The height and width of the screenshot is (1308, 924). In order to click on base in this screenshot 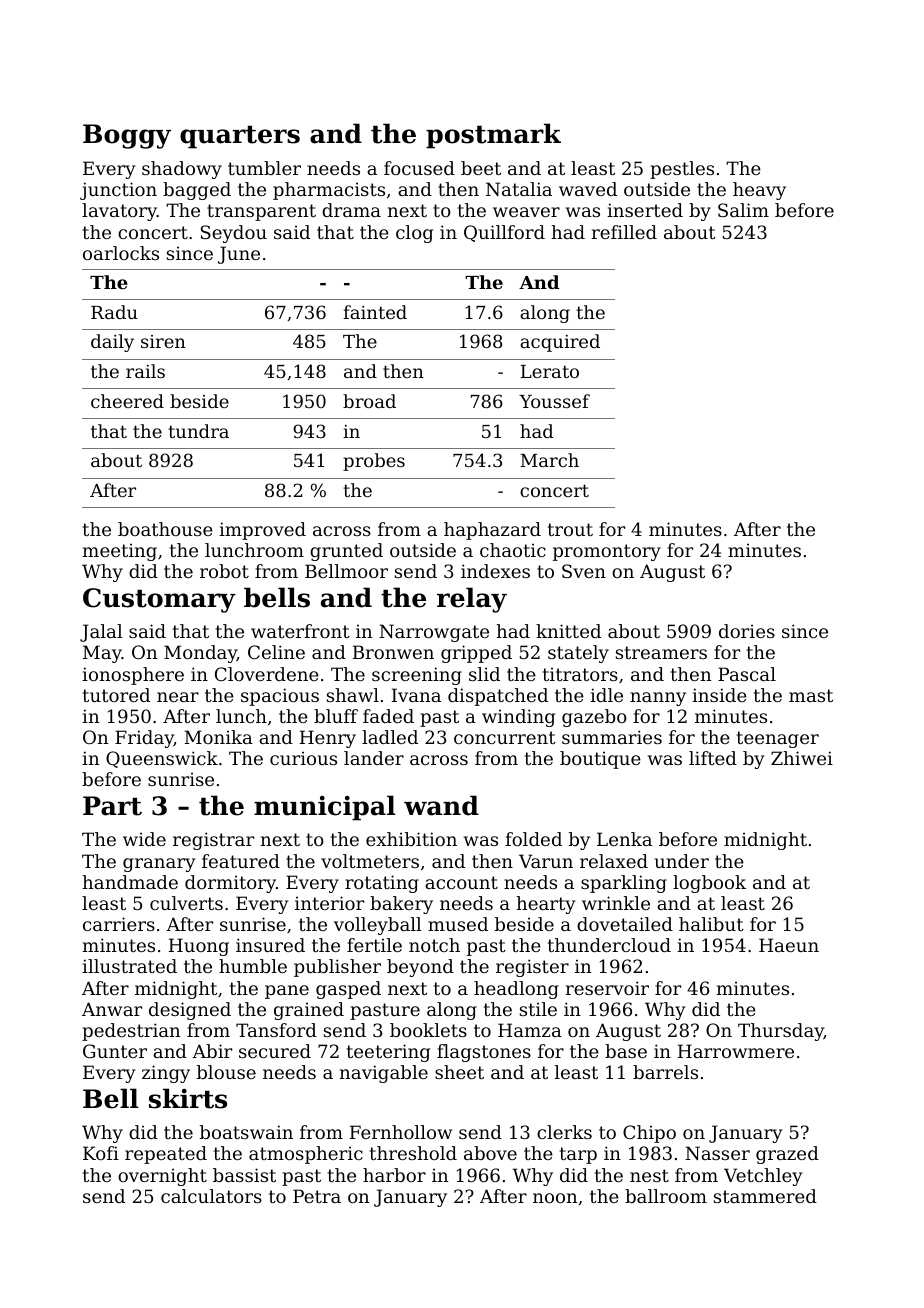, I will do `click(626, 1051)`.
